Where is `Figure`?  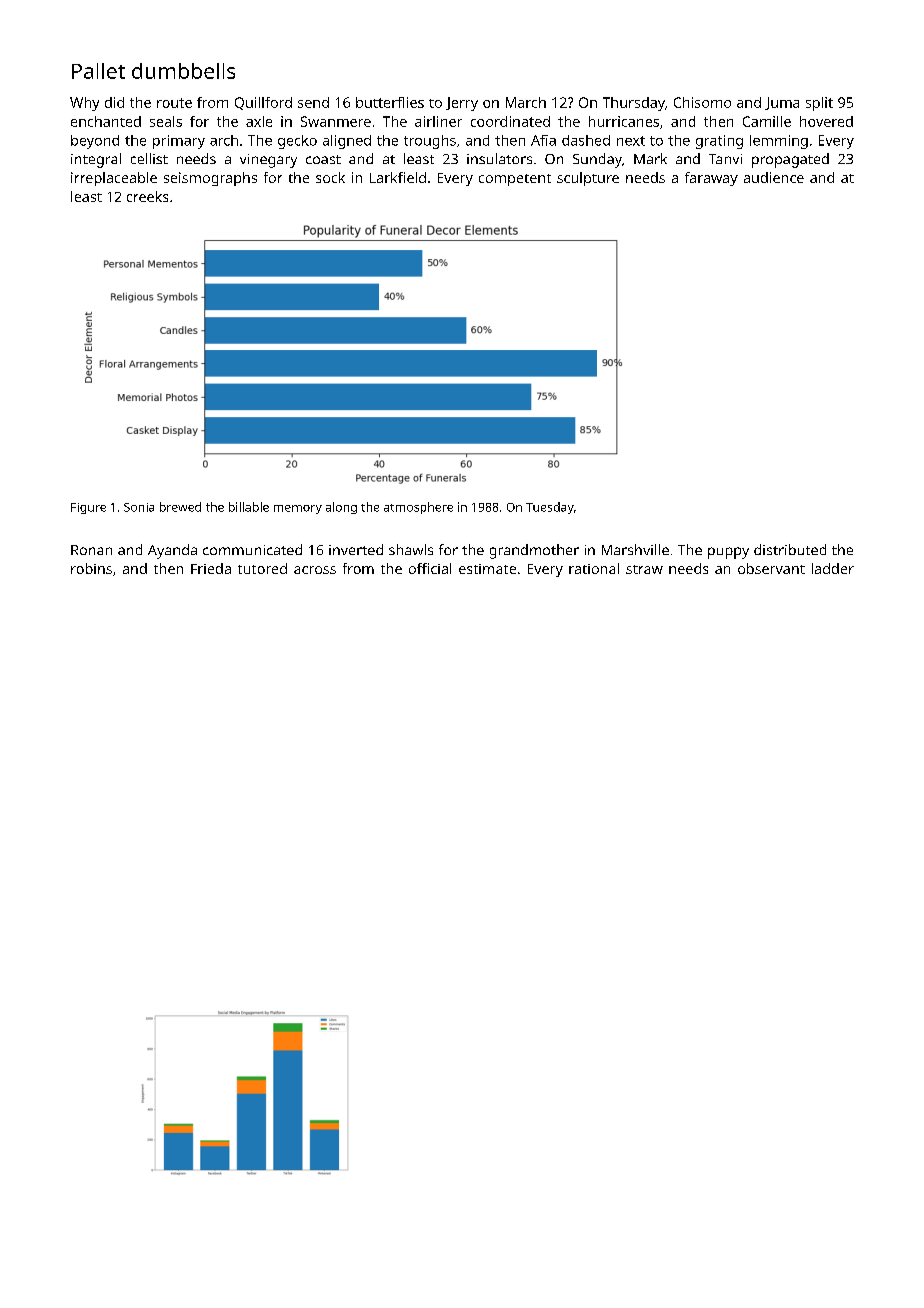 Figure is located at coordinates (88, 508).
